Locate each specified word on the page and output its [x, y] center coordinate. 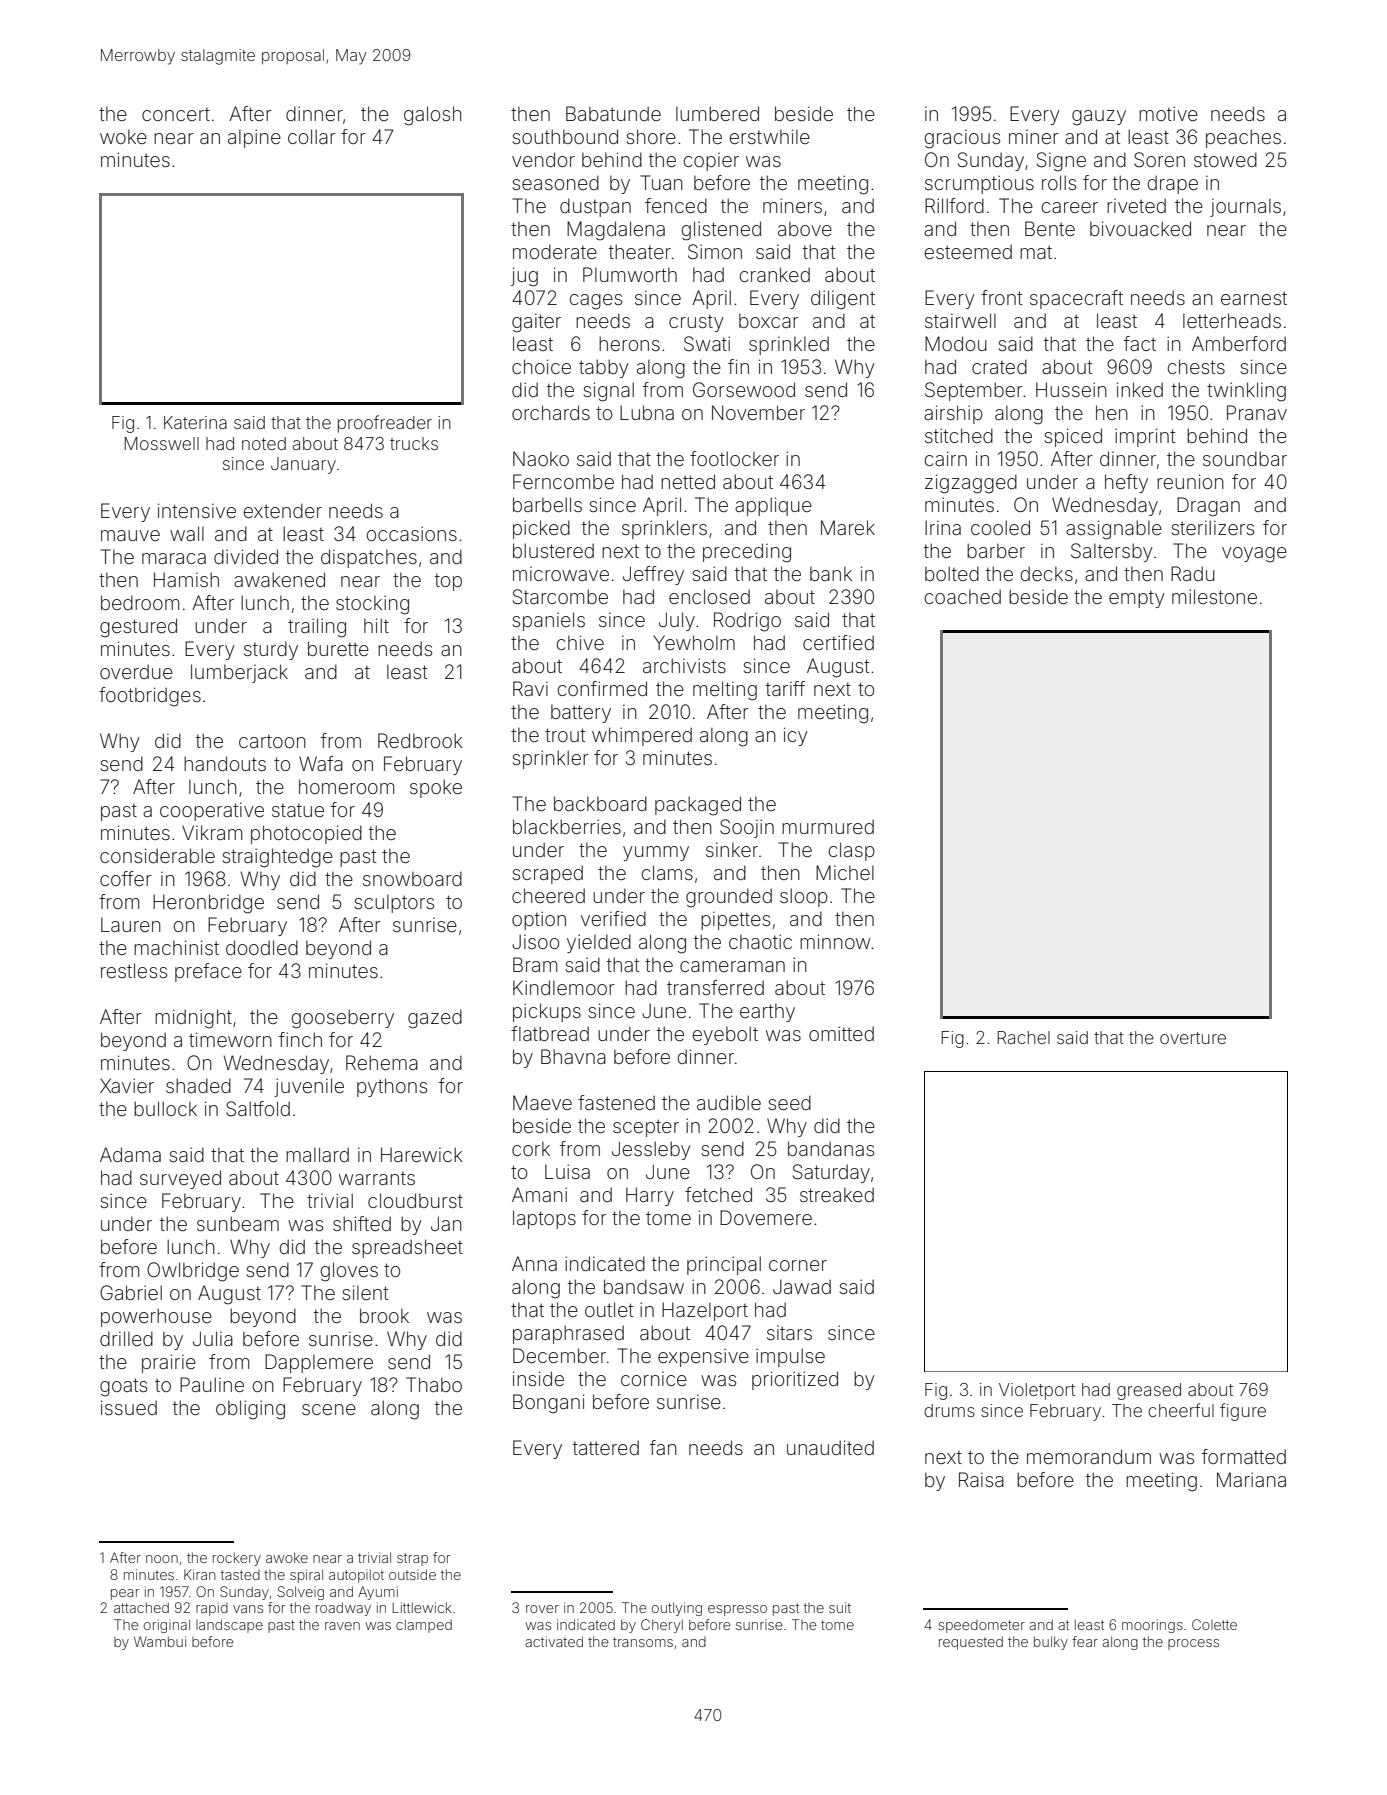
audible [729, 1102]
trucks [414, 443]
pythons [392, 1087]
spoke [436, 788]
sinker [732, 850]
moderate [555, 251]
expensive [703, 1357]
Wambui [160, 1641]
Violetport [1037, 1391]
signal [608, 392]
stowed [1225, 159]
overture [1193, 1038]
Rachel [1024, 1037]
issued [129, 1407]
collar [312, 136]
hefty [1126, 483]
